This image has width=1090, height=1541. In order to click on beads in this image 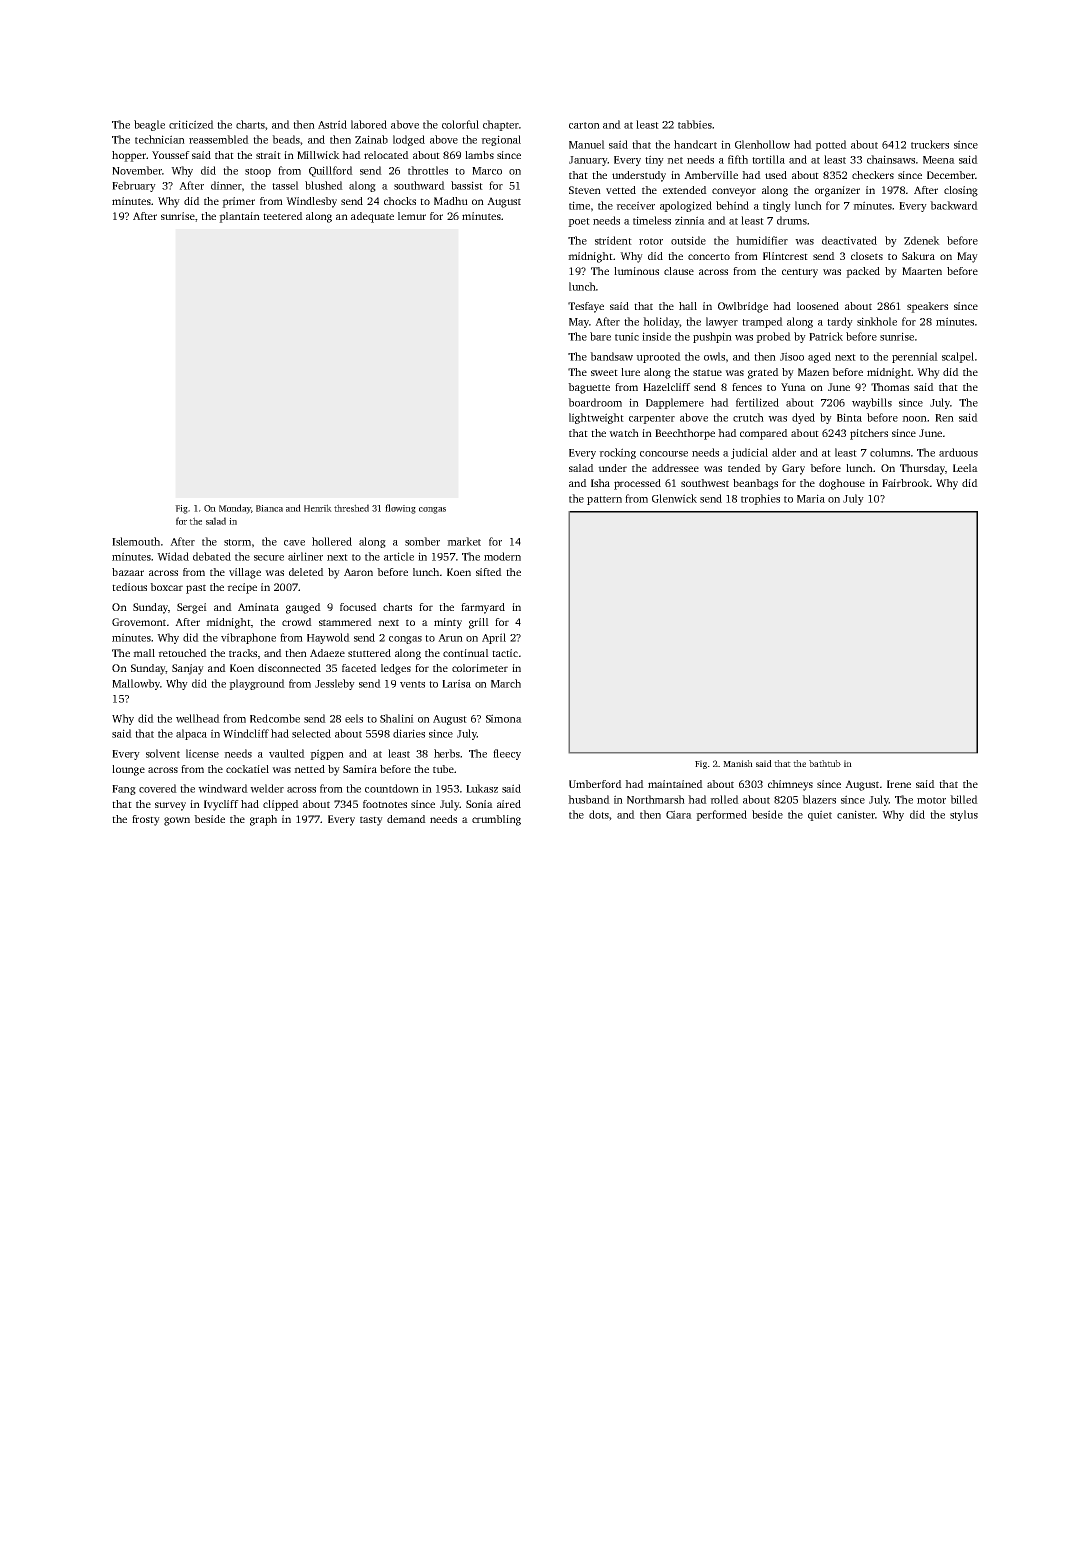, I will do `click(286, 139)`.
